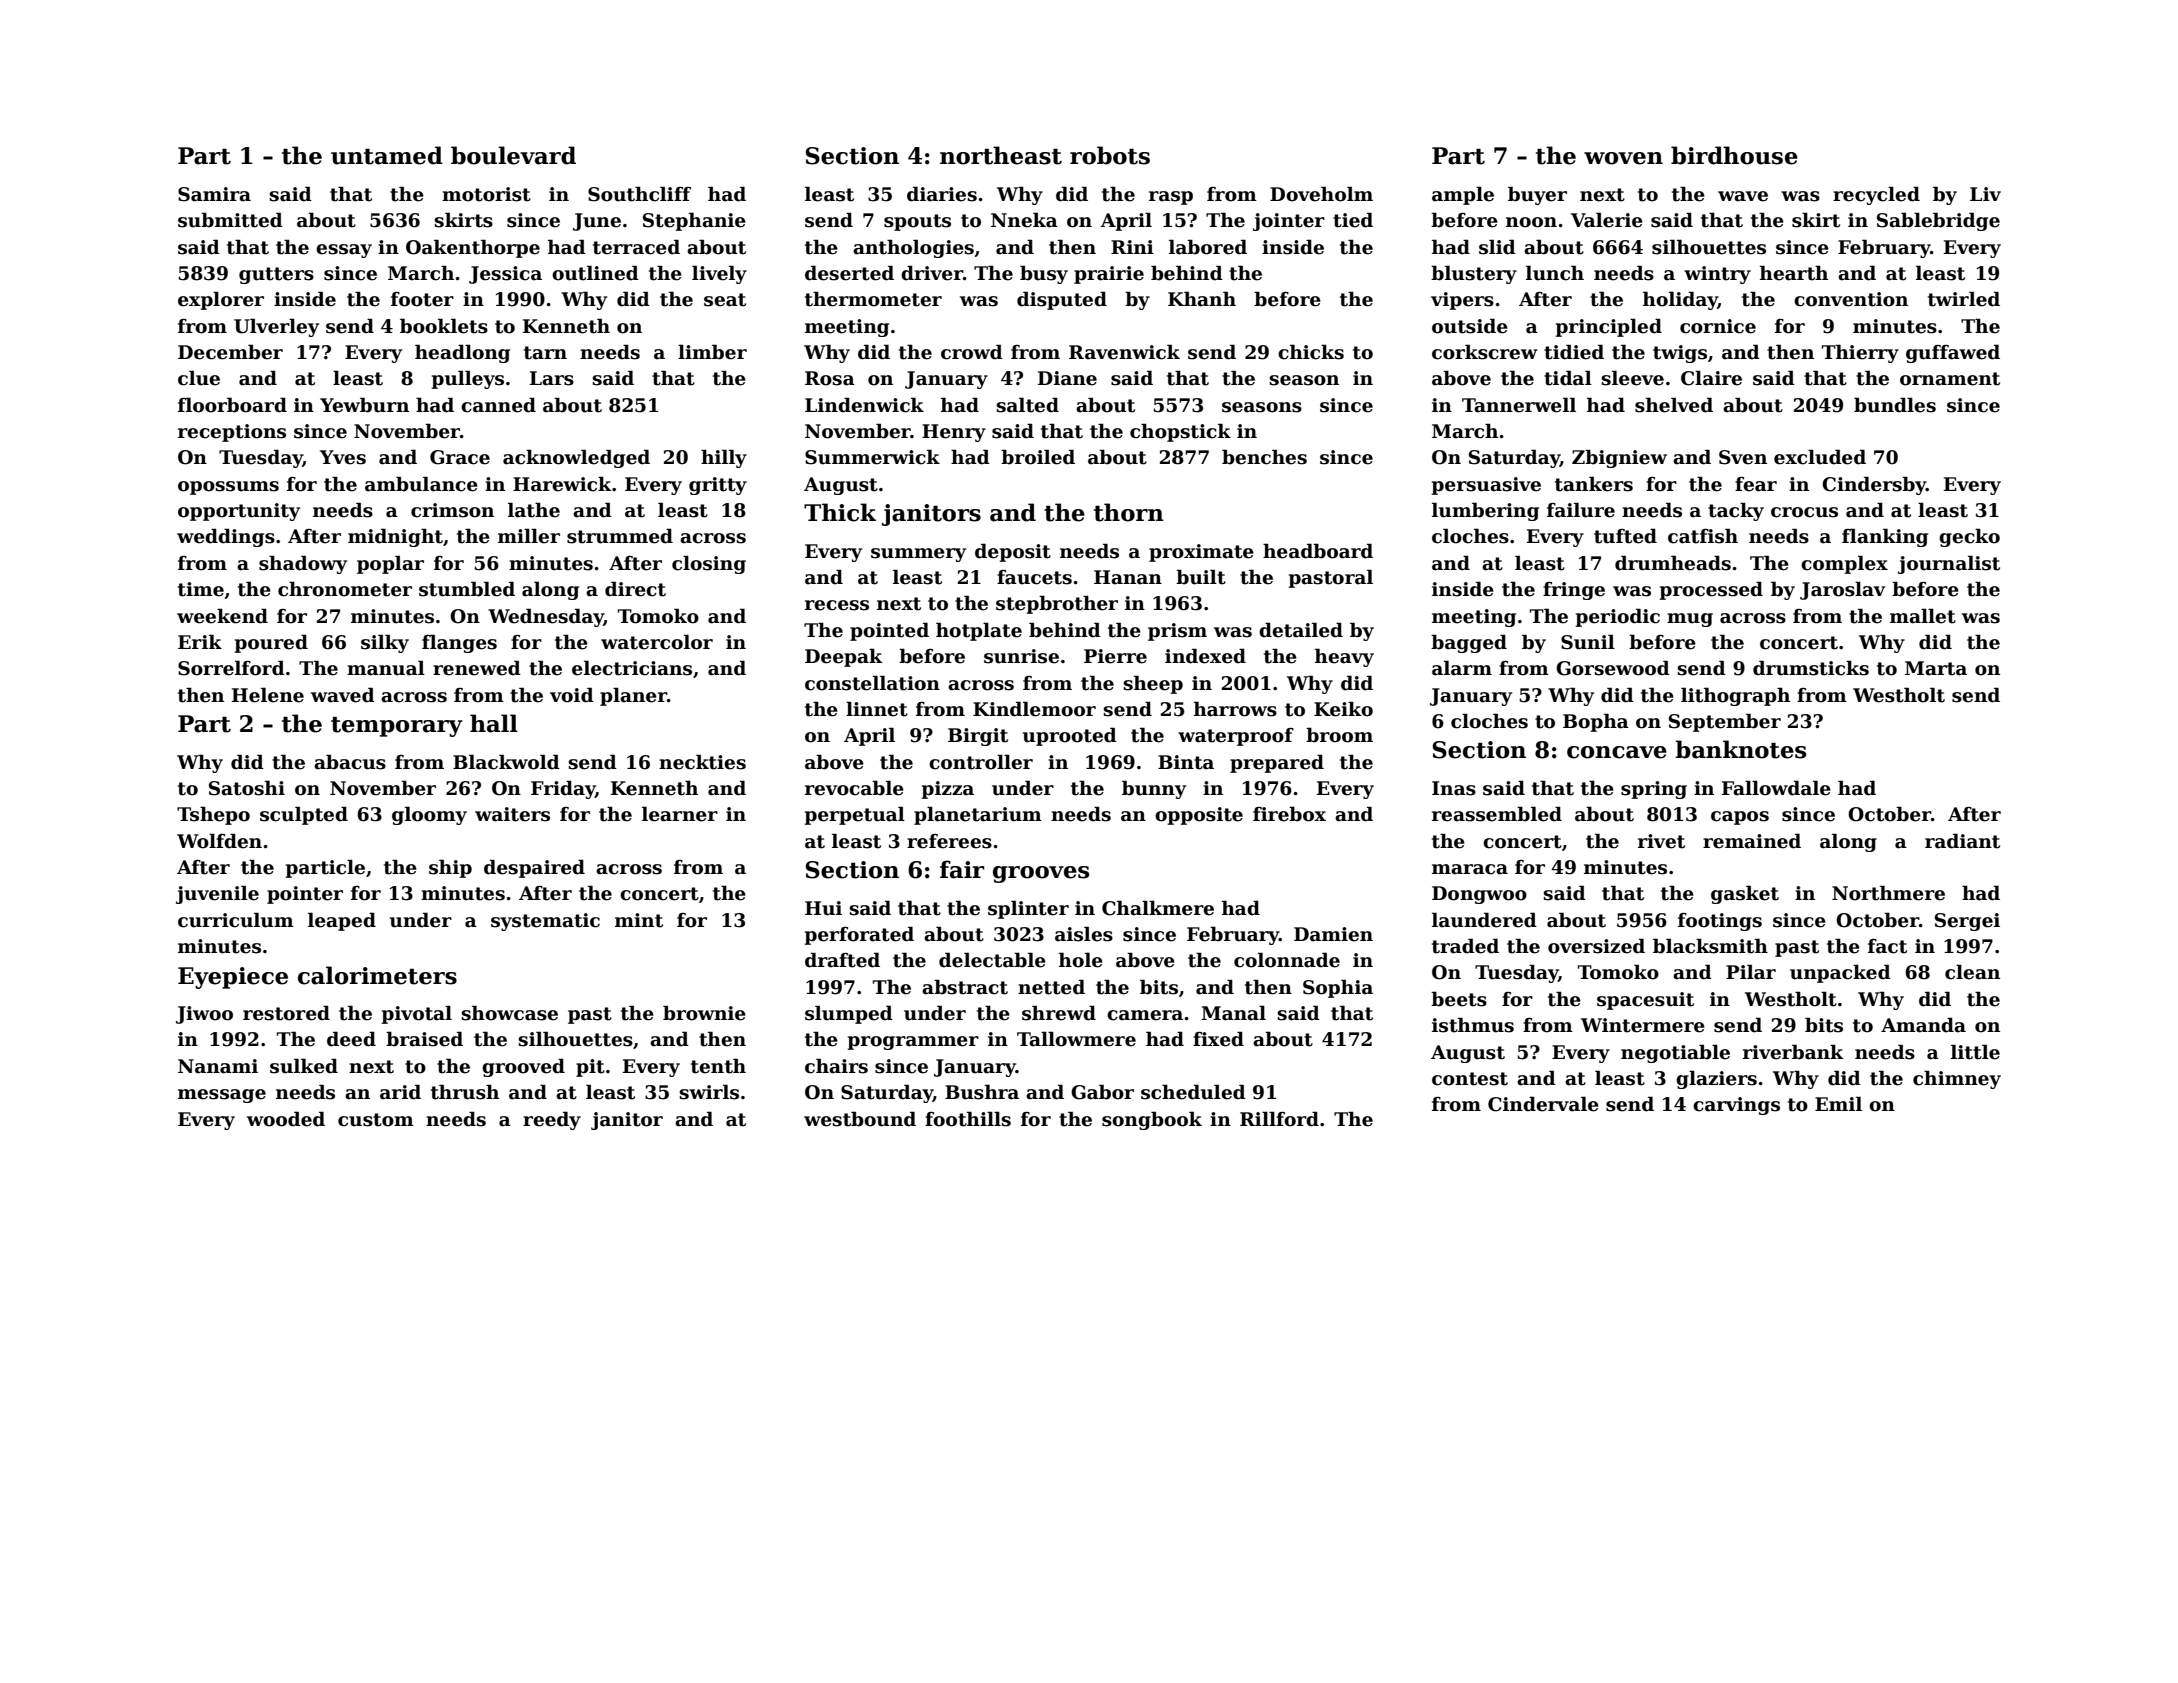 The height and width of the screenshot is (1683, 2178). What do you see at coordinates (639, 194) in the screenshot?
I see `Southcliff` at bounding box center [639, 194].
